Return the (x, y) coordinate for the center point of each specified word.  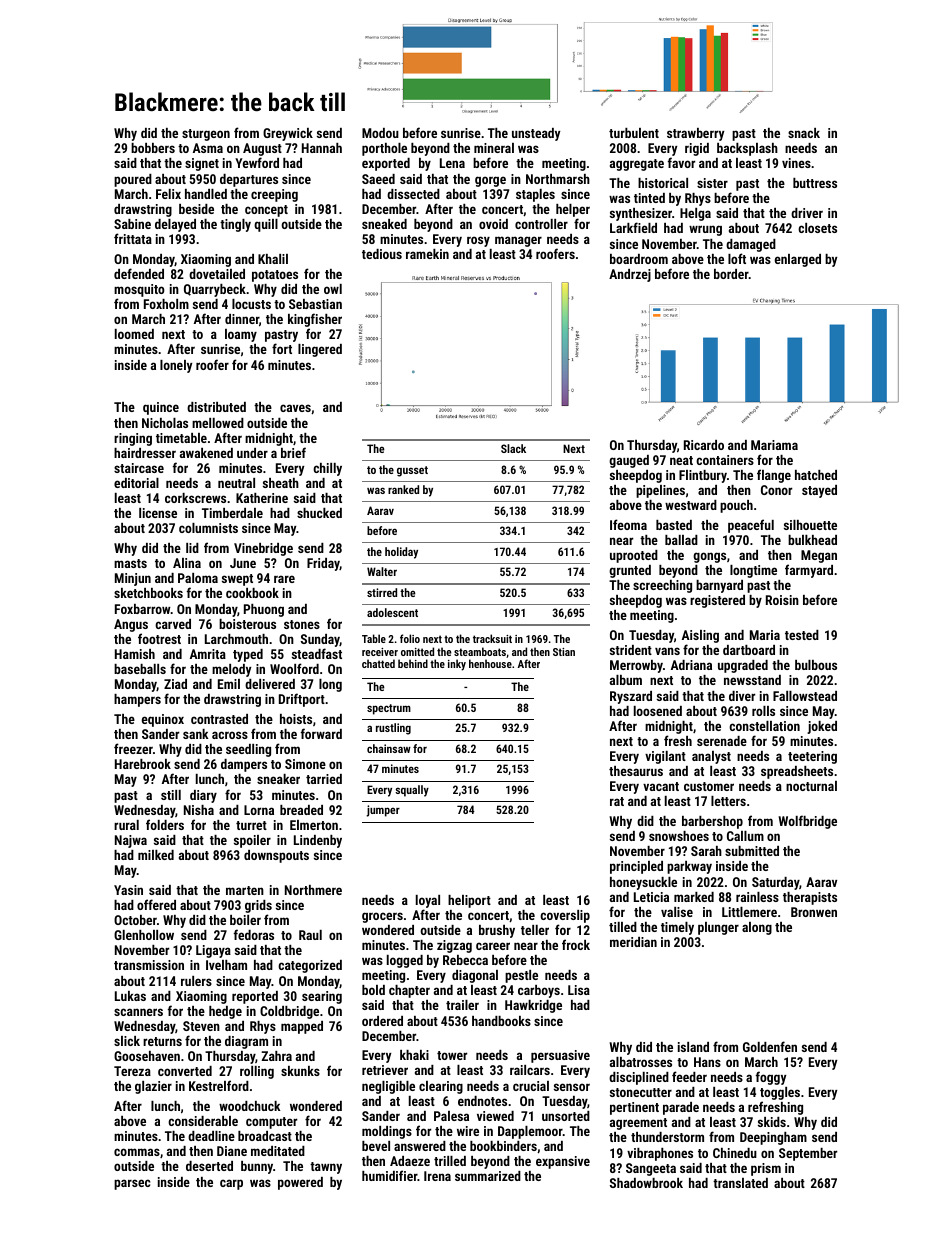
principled (636, 867)
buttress (815, 183)
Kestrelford (219, 1085)
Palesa (451, 1116)
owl (333, 289)
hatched (816, 475)
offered (156, 904)
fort (282, 349)
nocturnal (811, 786)
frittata (133, 238)
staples (535, 195)
